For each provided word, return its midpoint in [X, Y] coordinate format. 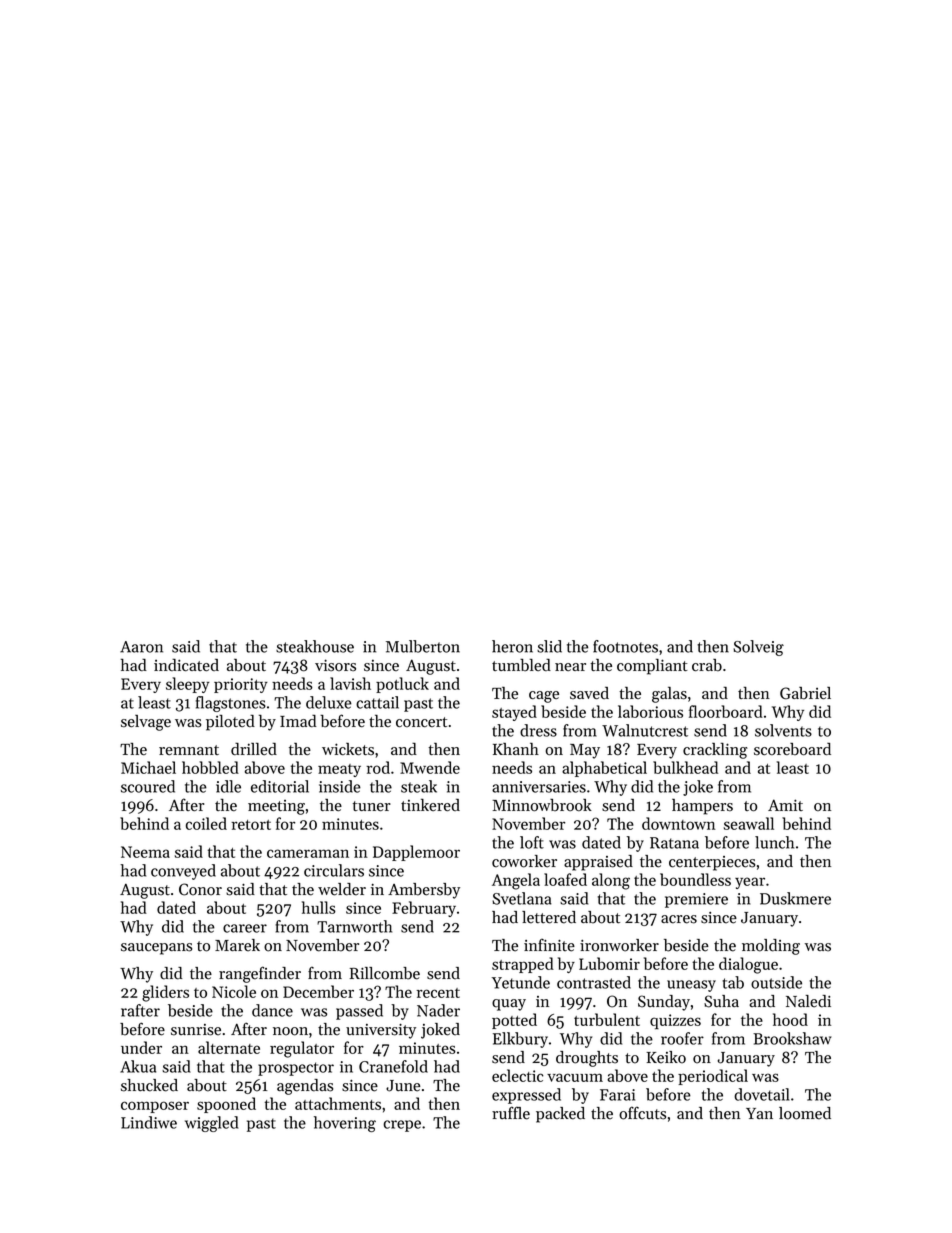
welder [342, 889]
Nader [438, 1010]
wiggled [211, 1124]
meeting [276, 807]
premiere [696, 900]
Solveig [758, 648]
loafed [565, 879]
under [141, 1047]
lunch [774, 842]
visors [335, 665]
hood [790, 1019]
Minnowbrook [542, 805]
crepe [402, 1126]
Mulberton [423, 646]
